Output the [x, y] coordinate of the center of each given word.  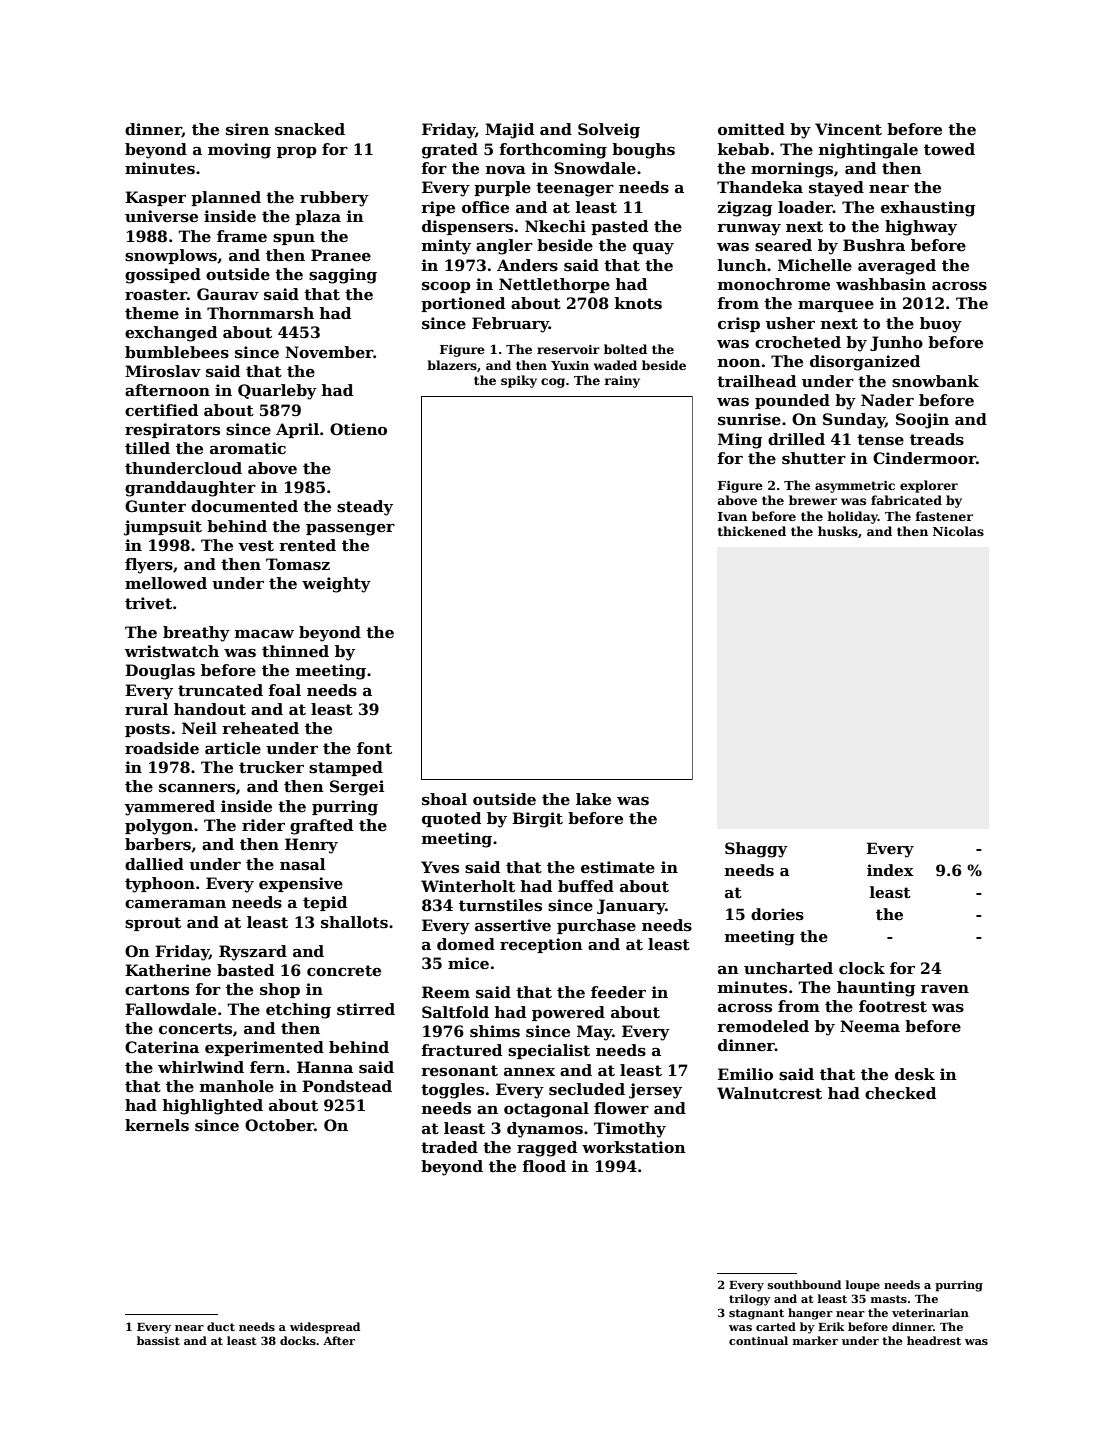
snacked [310, 129]
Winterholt [468, 886]
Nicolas [958, 531]
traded [449, 1147]
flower [621, 1108]
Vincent [848, 129]
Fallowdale [170, 1009]
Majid [509, 131]
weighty [336, 585]
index [890, 870]
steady [365, 508]
